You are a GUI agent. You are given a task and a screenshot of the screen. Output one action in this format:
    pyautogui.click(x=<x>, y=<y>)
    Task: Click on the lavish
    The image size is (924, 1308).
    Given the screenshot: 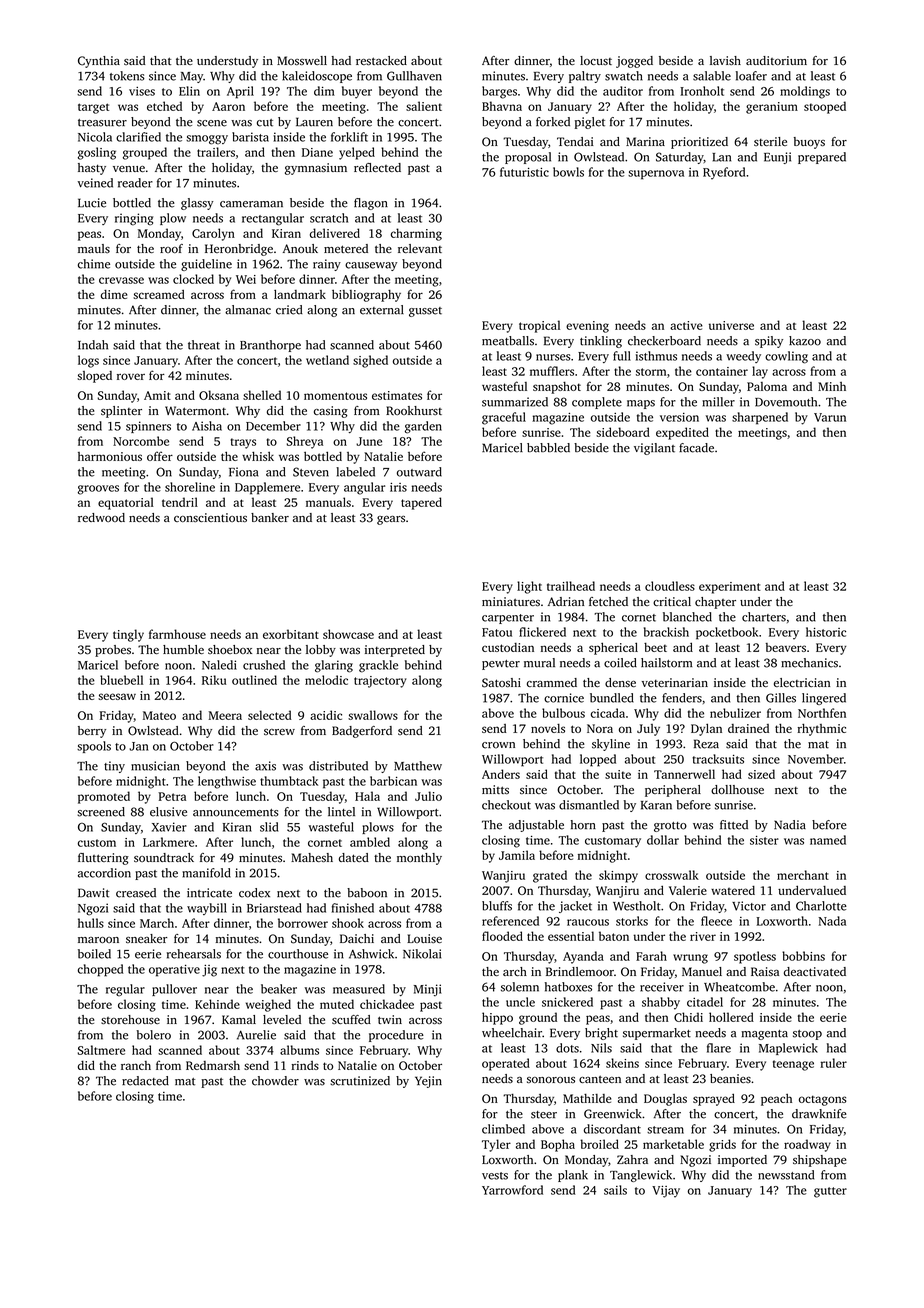 What is the action you would take?
    pyautogui.click(x=725, y=60)
